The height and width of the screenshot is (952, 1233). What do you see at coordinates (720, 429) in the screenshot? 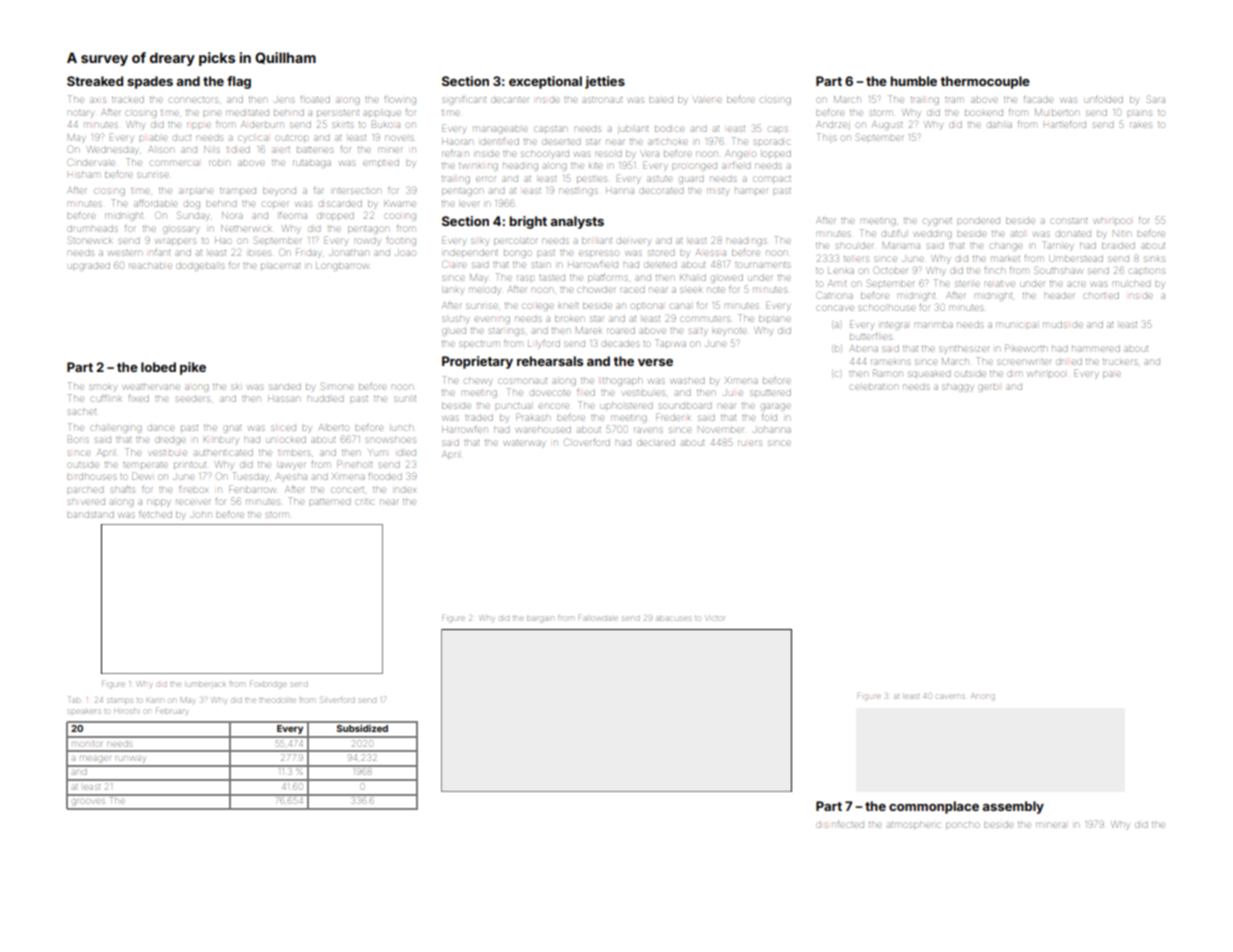
I see `November` at bounding box center [720, 429].
